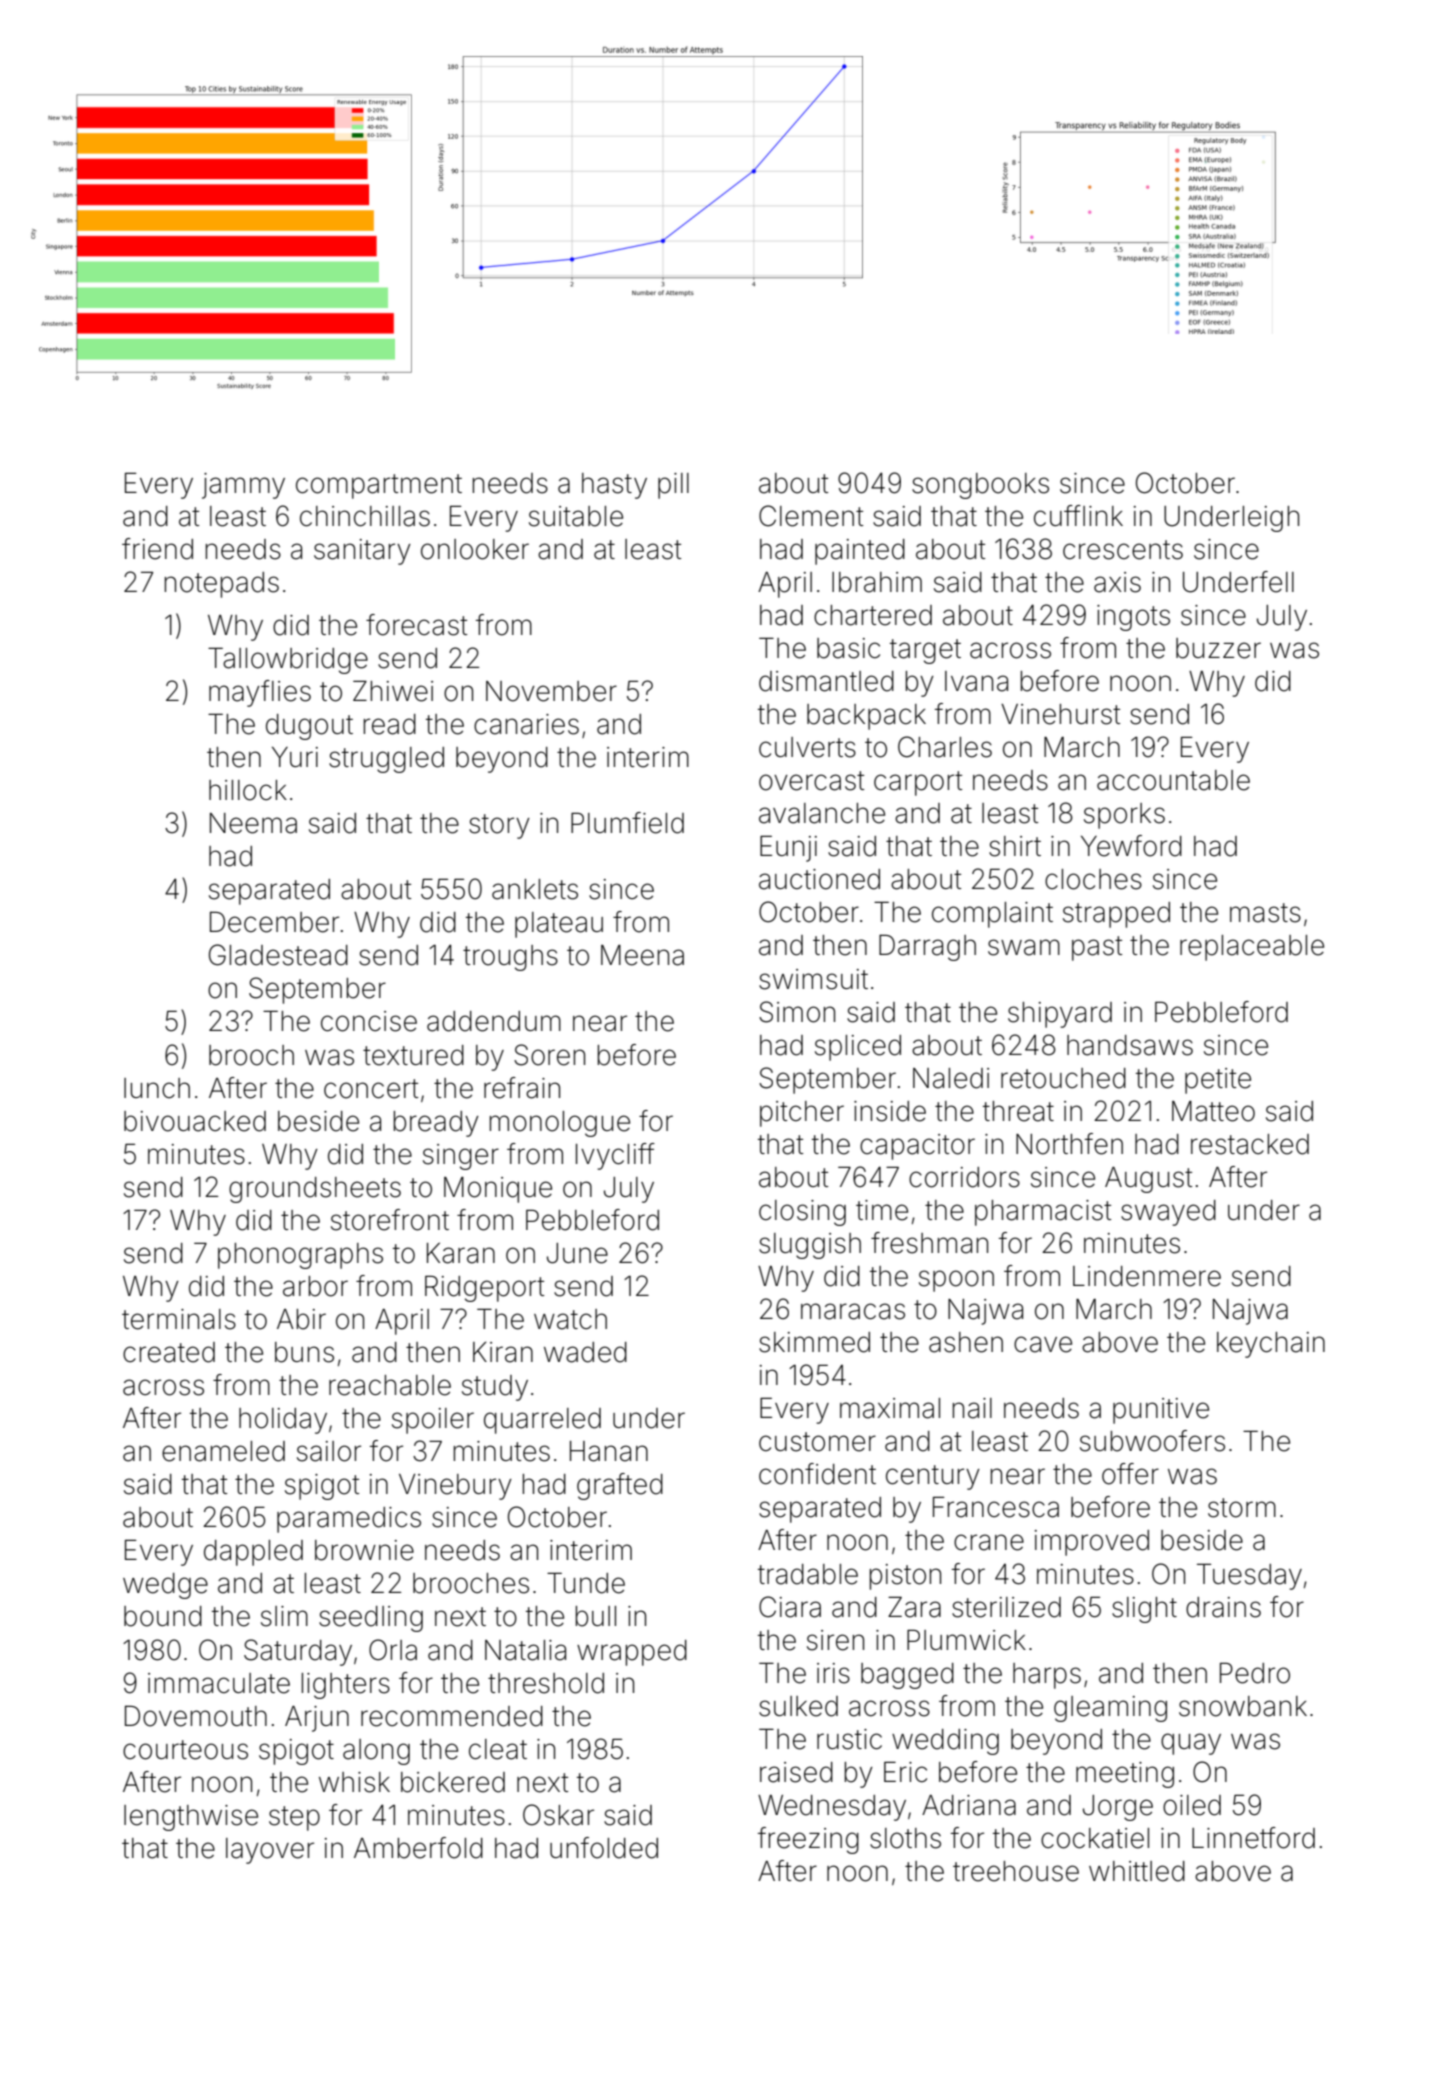 This screenshot has height=2100, width=1450. What do you see at coordinates (673, 486) in the screenshot?
I see `pill` at bounding box center [673, 486].
